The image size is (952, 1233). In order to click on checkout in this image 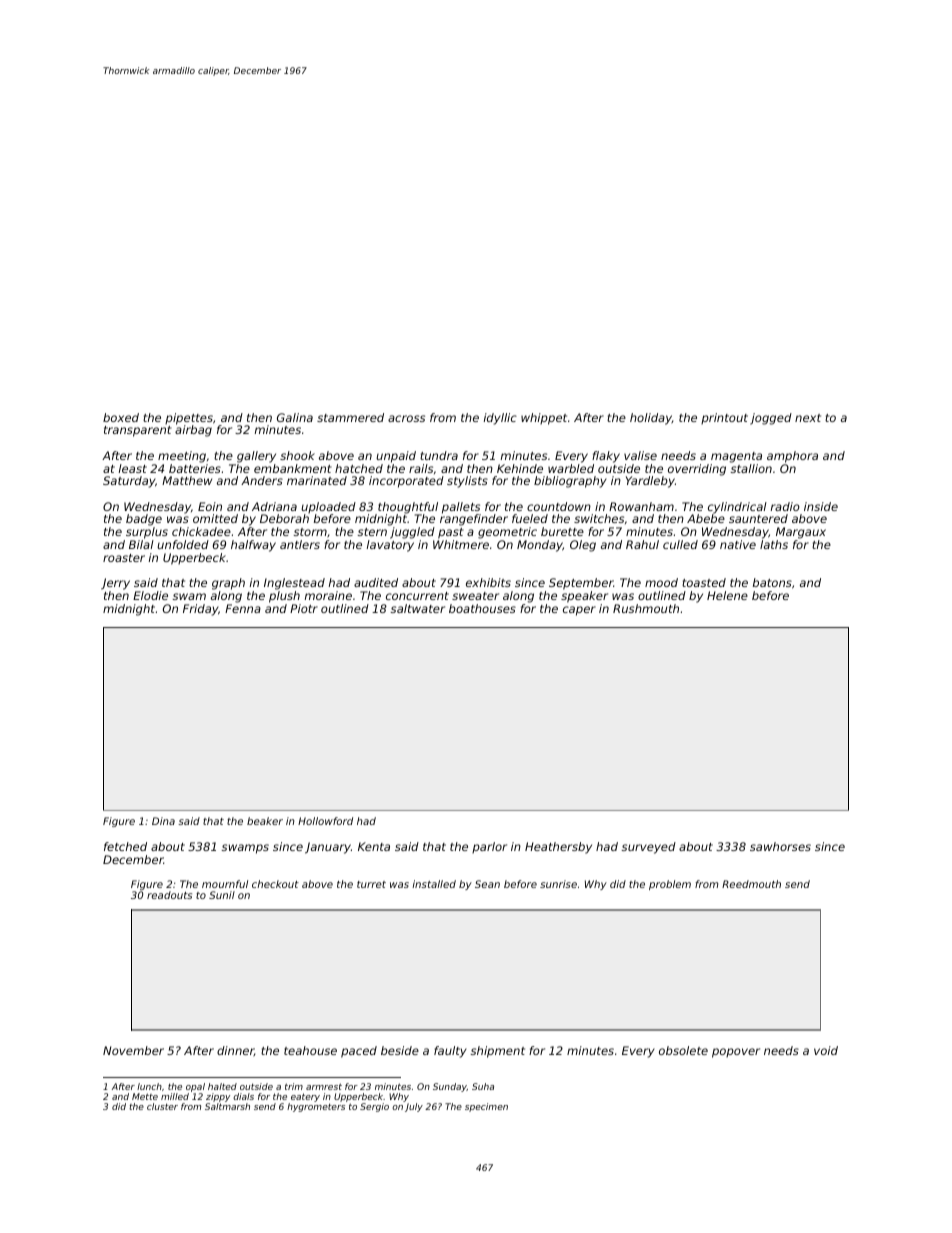, I will do `click(275, 884)`.
